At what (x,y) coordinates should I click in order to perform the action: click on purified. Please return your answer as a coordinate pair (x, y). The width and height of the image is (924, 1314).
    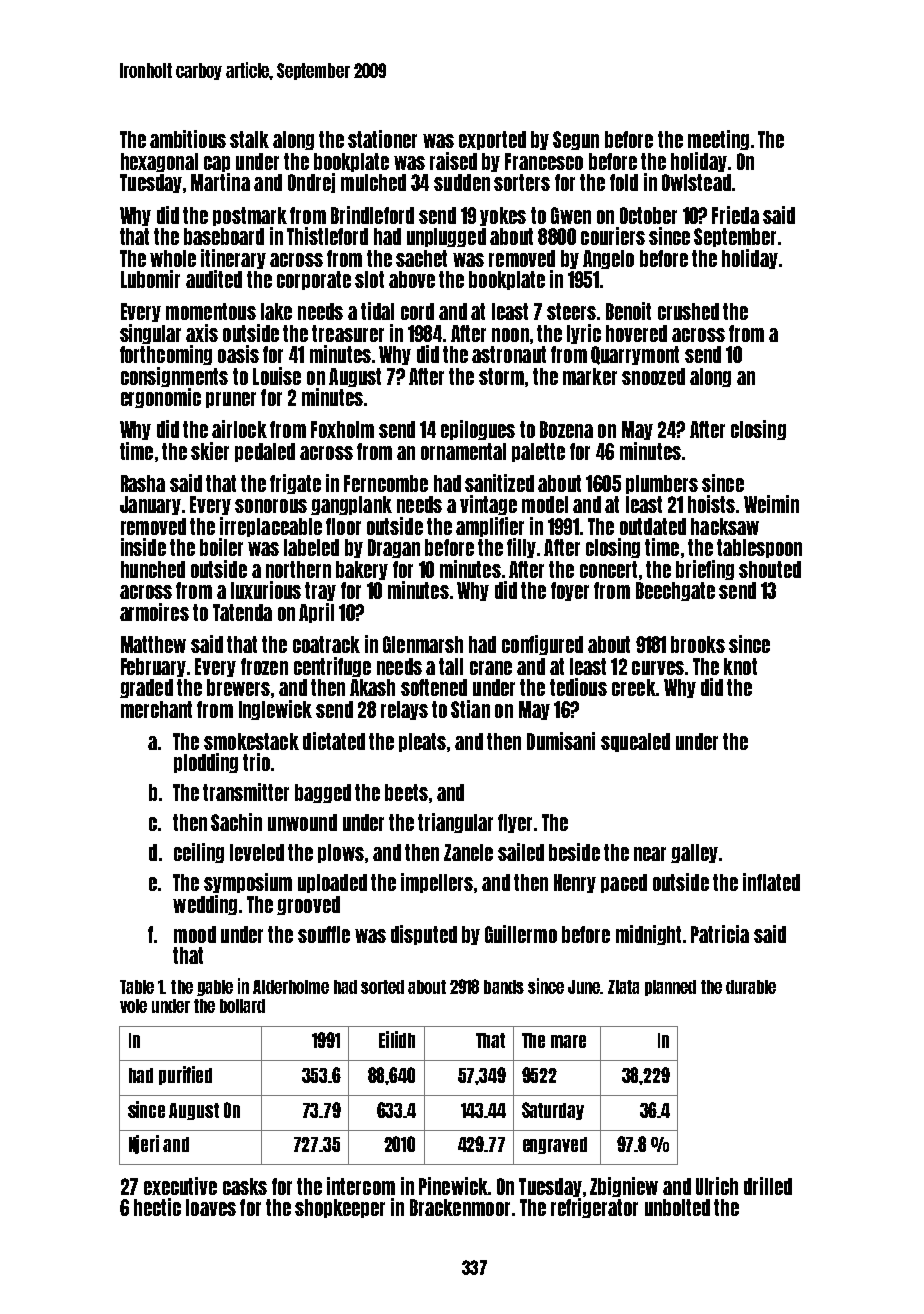
    Looking at the image, I should click on (185, 1075).
